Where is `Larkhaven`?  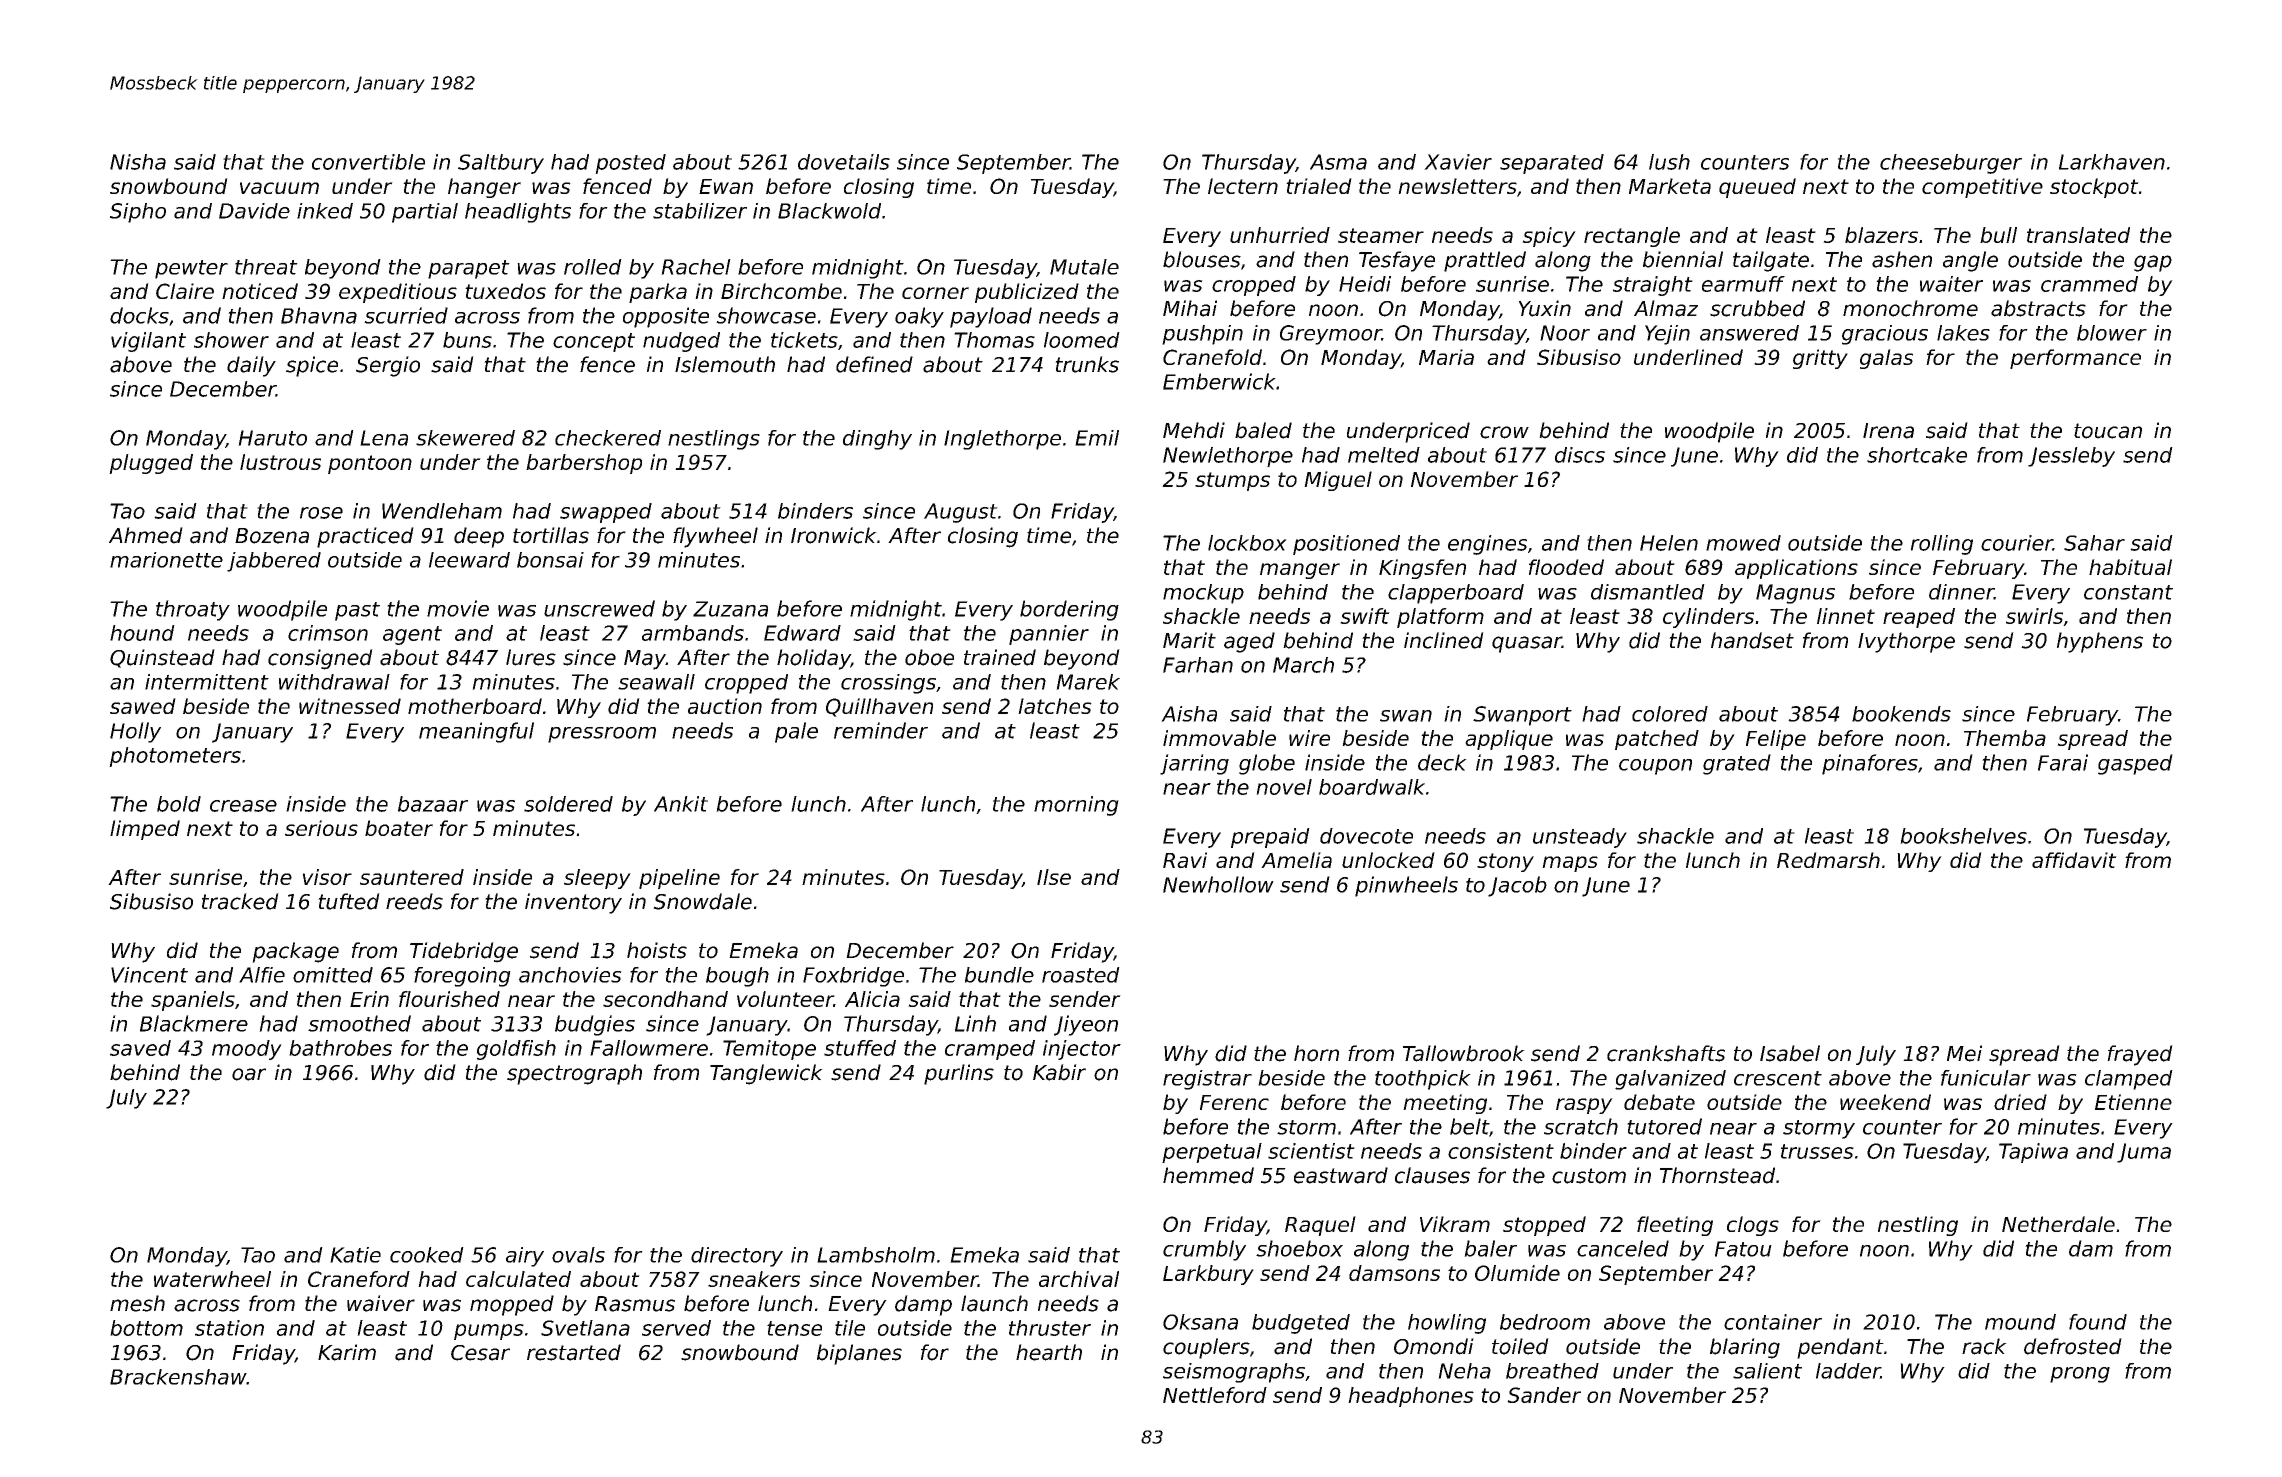 Larkhaven is located at coordinates (2112, 162).
